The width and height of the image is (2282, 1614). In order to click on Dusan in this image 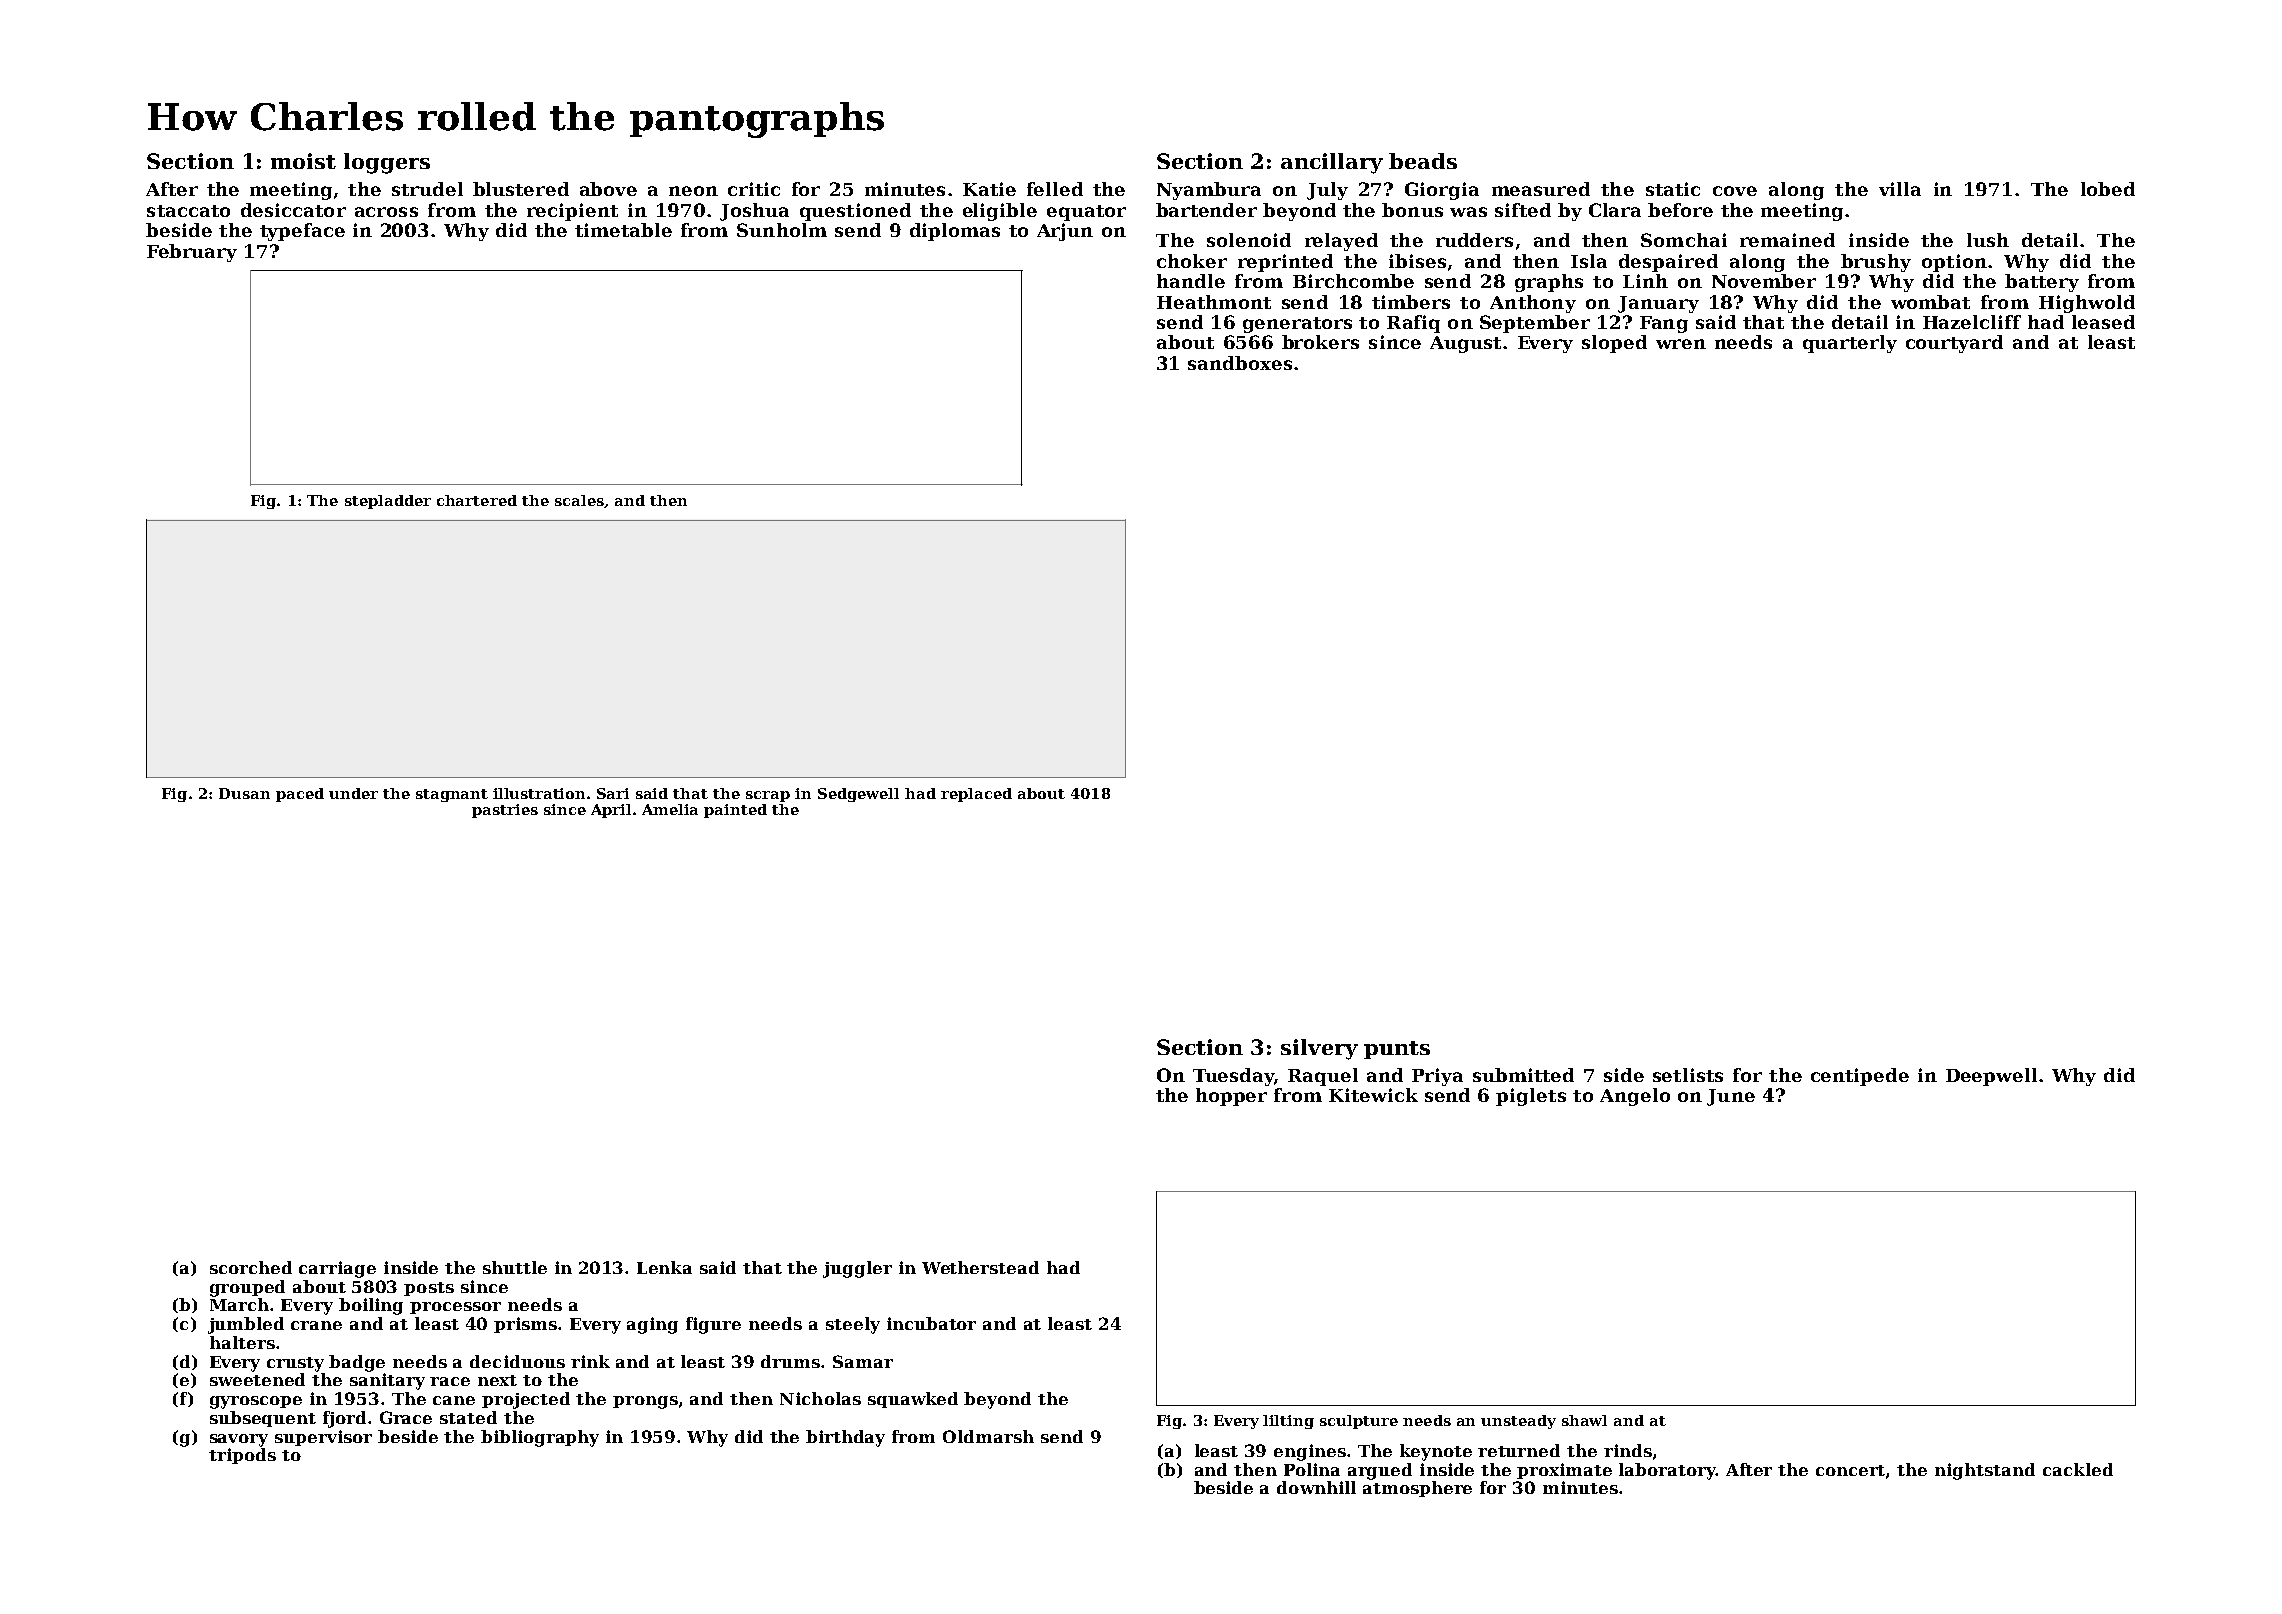, I will do `click(244, 793)`.
